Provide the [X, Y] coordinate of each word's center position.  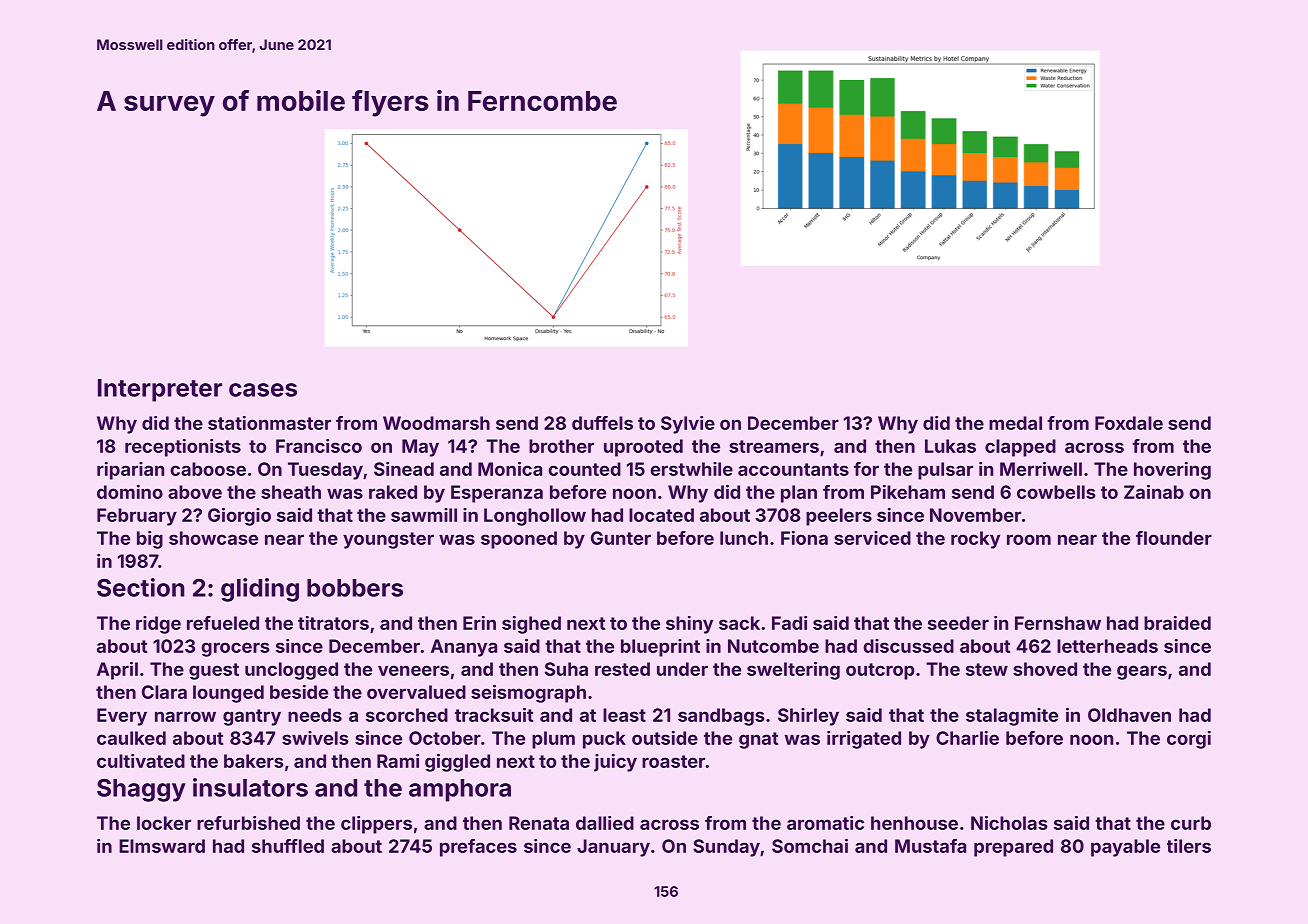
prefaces [478, 848]
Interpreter [160, 390]
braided [1177, 623]
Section [141, 587]
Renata [539, 823]
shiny [689, 625]
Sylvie [688, 425]
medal [1015, 423]
